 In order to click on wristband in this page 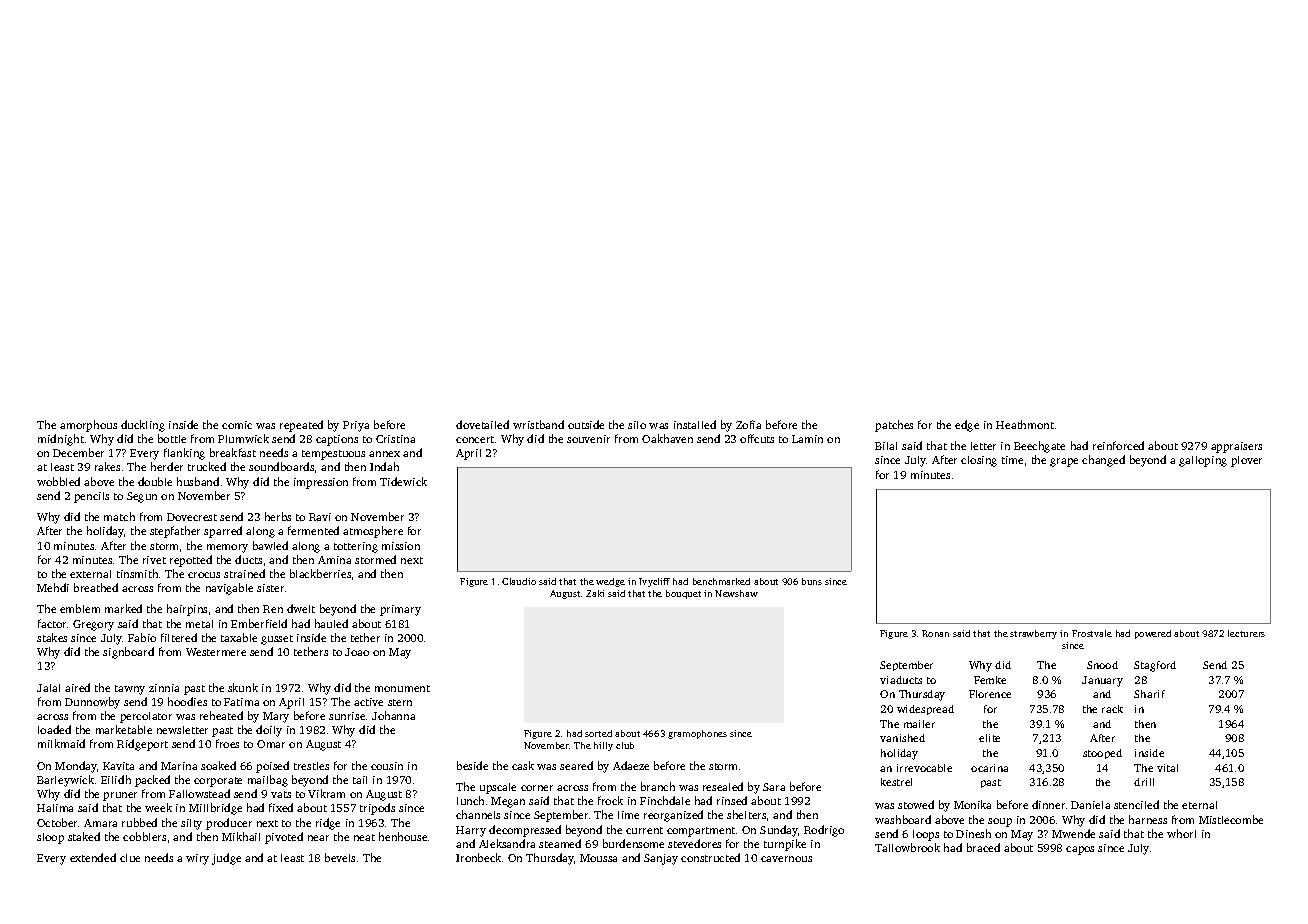, I will do `click(538, 424)`.
